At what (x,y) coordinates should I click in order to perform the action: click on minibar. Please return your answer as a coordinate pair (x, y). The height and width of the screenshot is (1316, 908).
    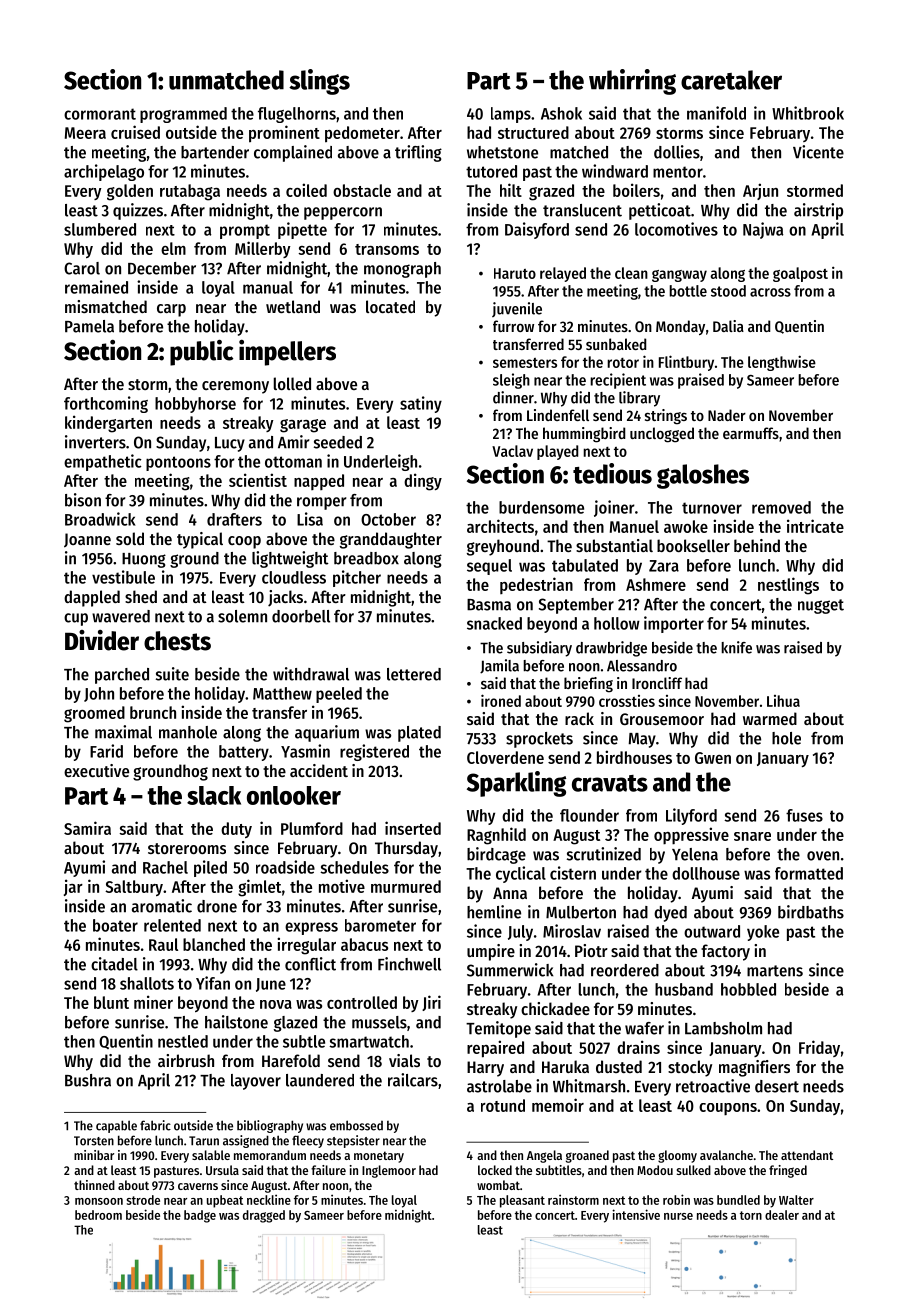
    Looking at the image, I should click on (94, 1155).
